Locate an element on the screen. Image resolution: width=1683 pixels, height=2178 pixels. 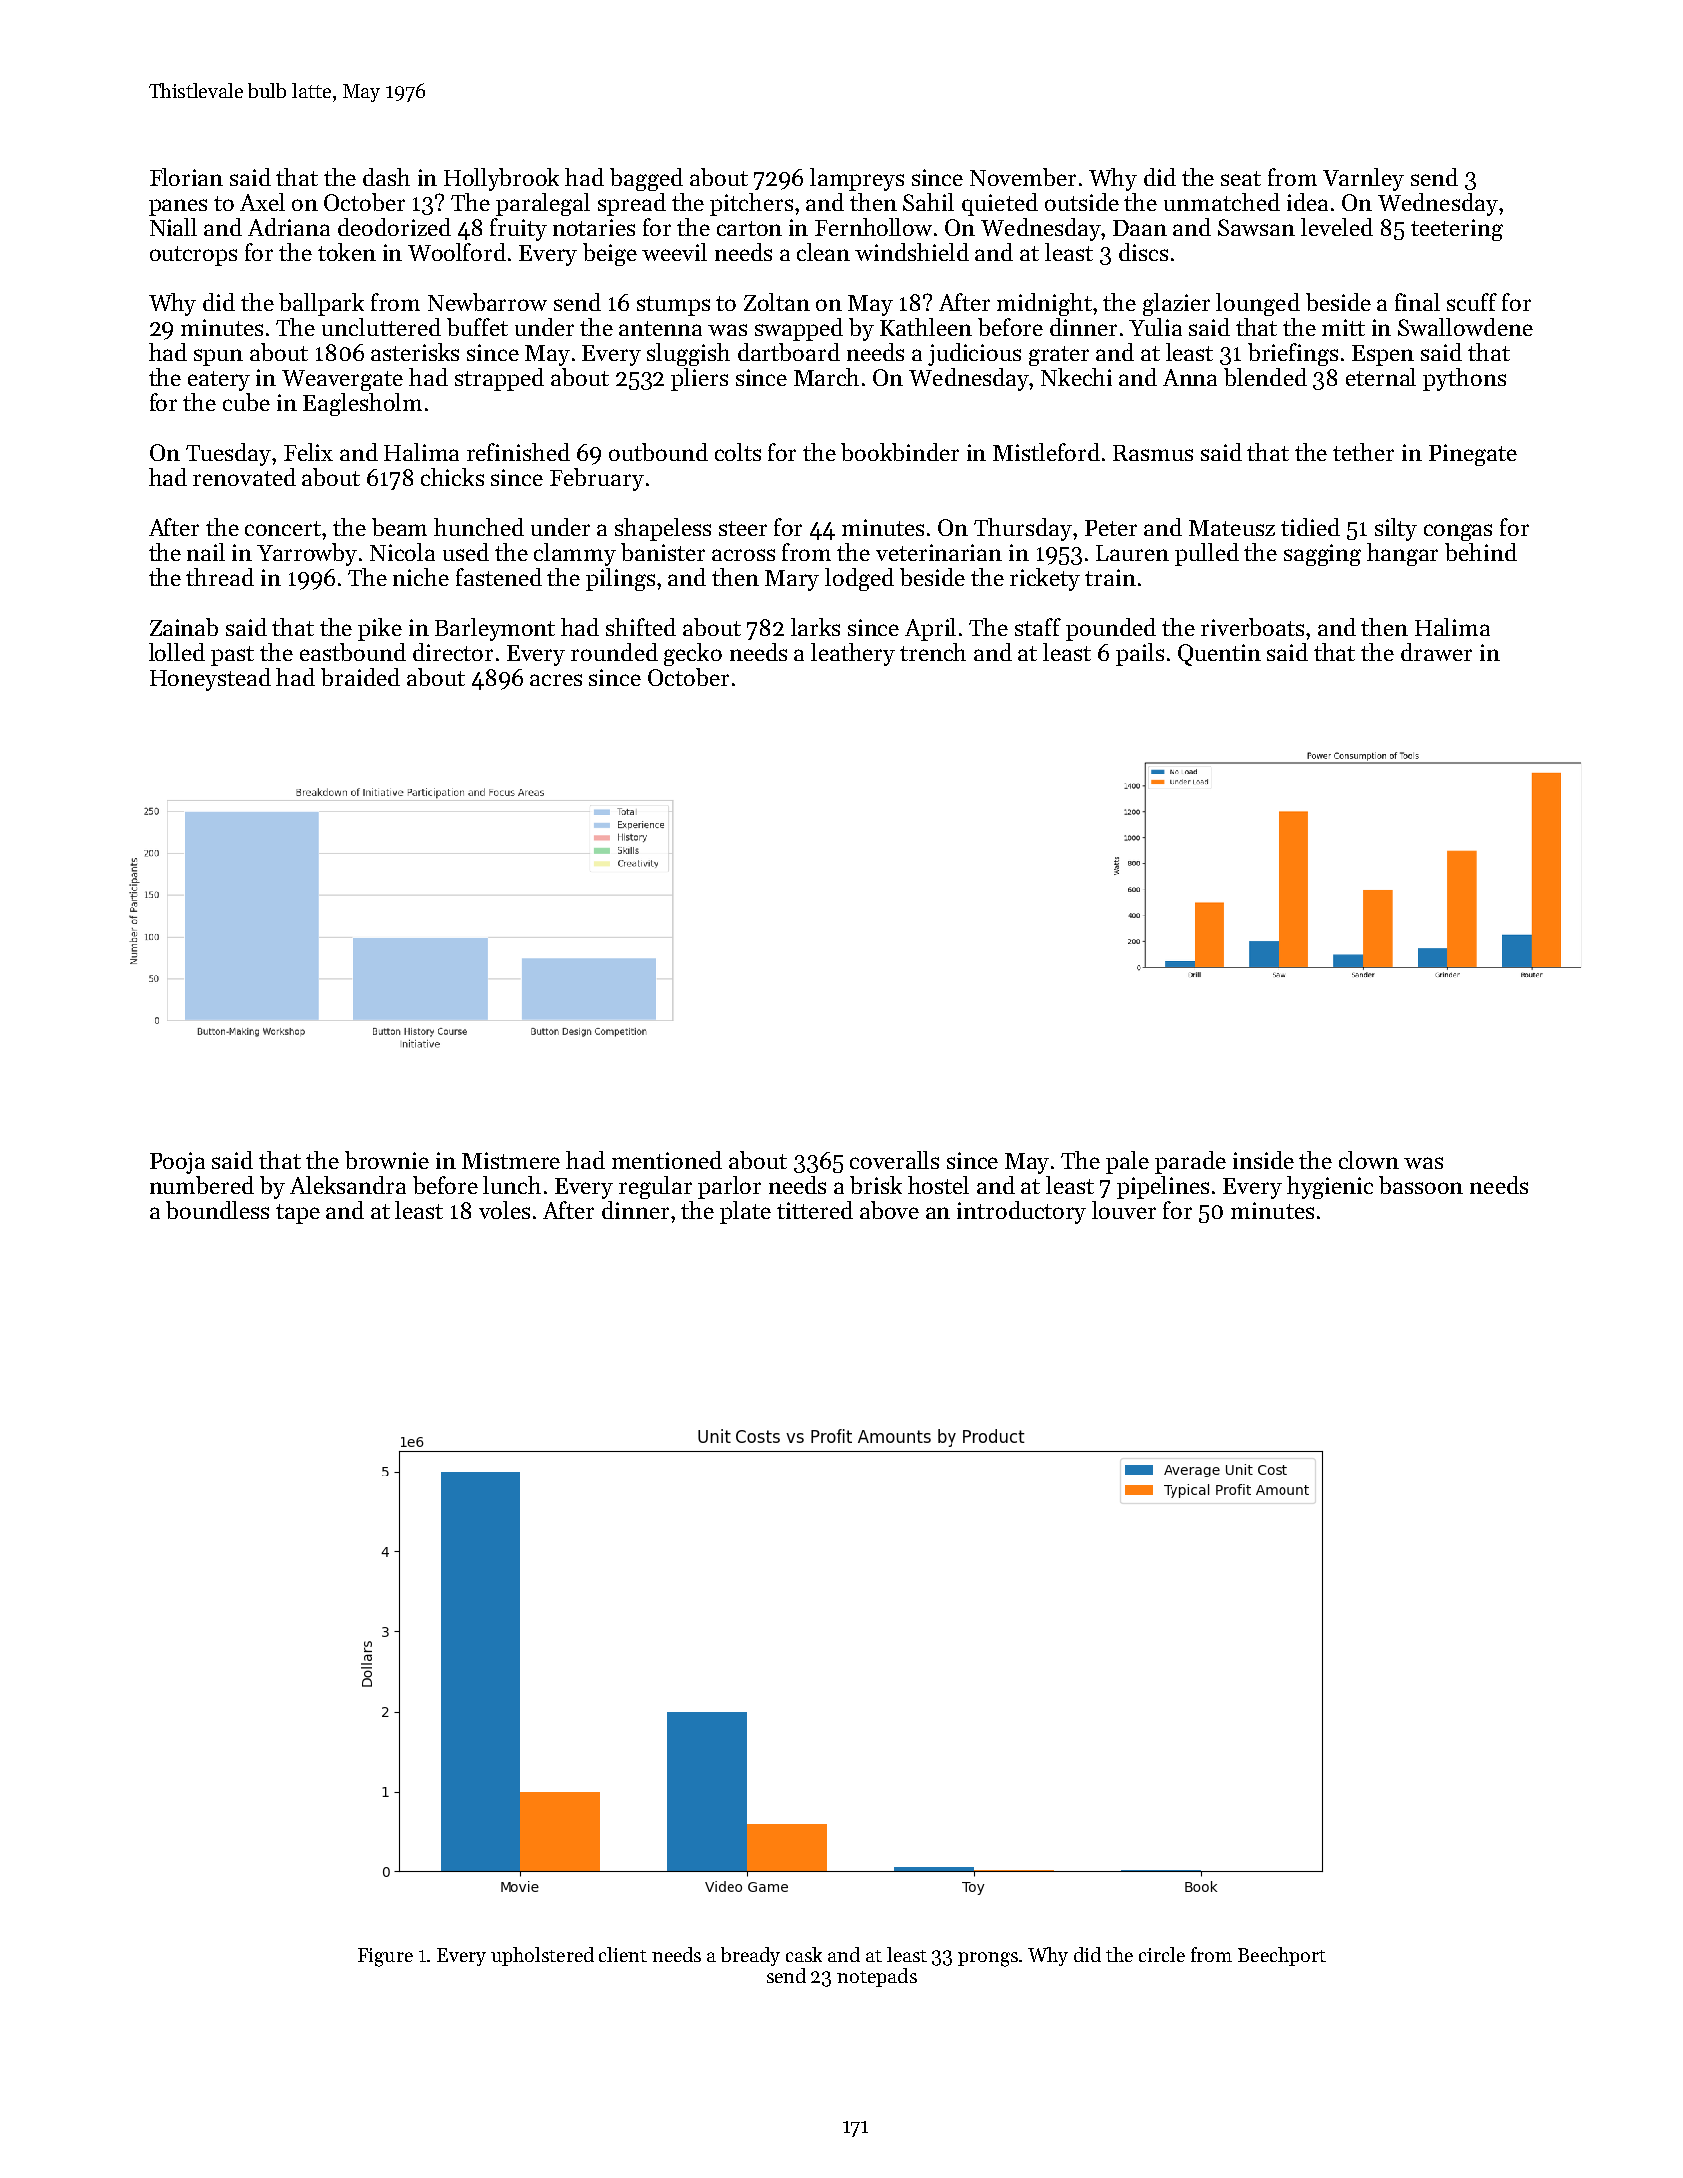
upholstered is located at coordinates (542, 1956).
